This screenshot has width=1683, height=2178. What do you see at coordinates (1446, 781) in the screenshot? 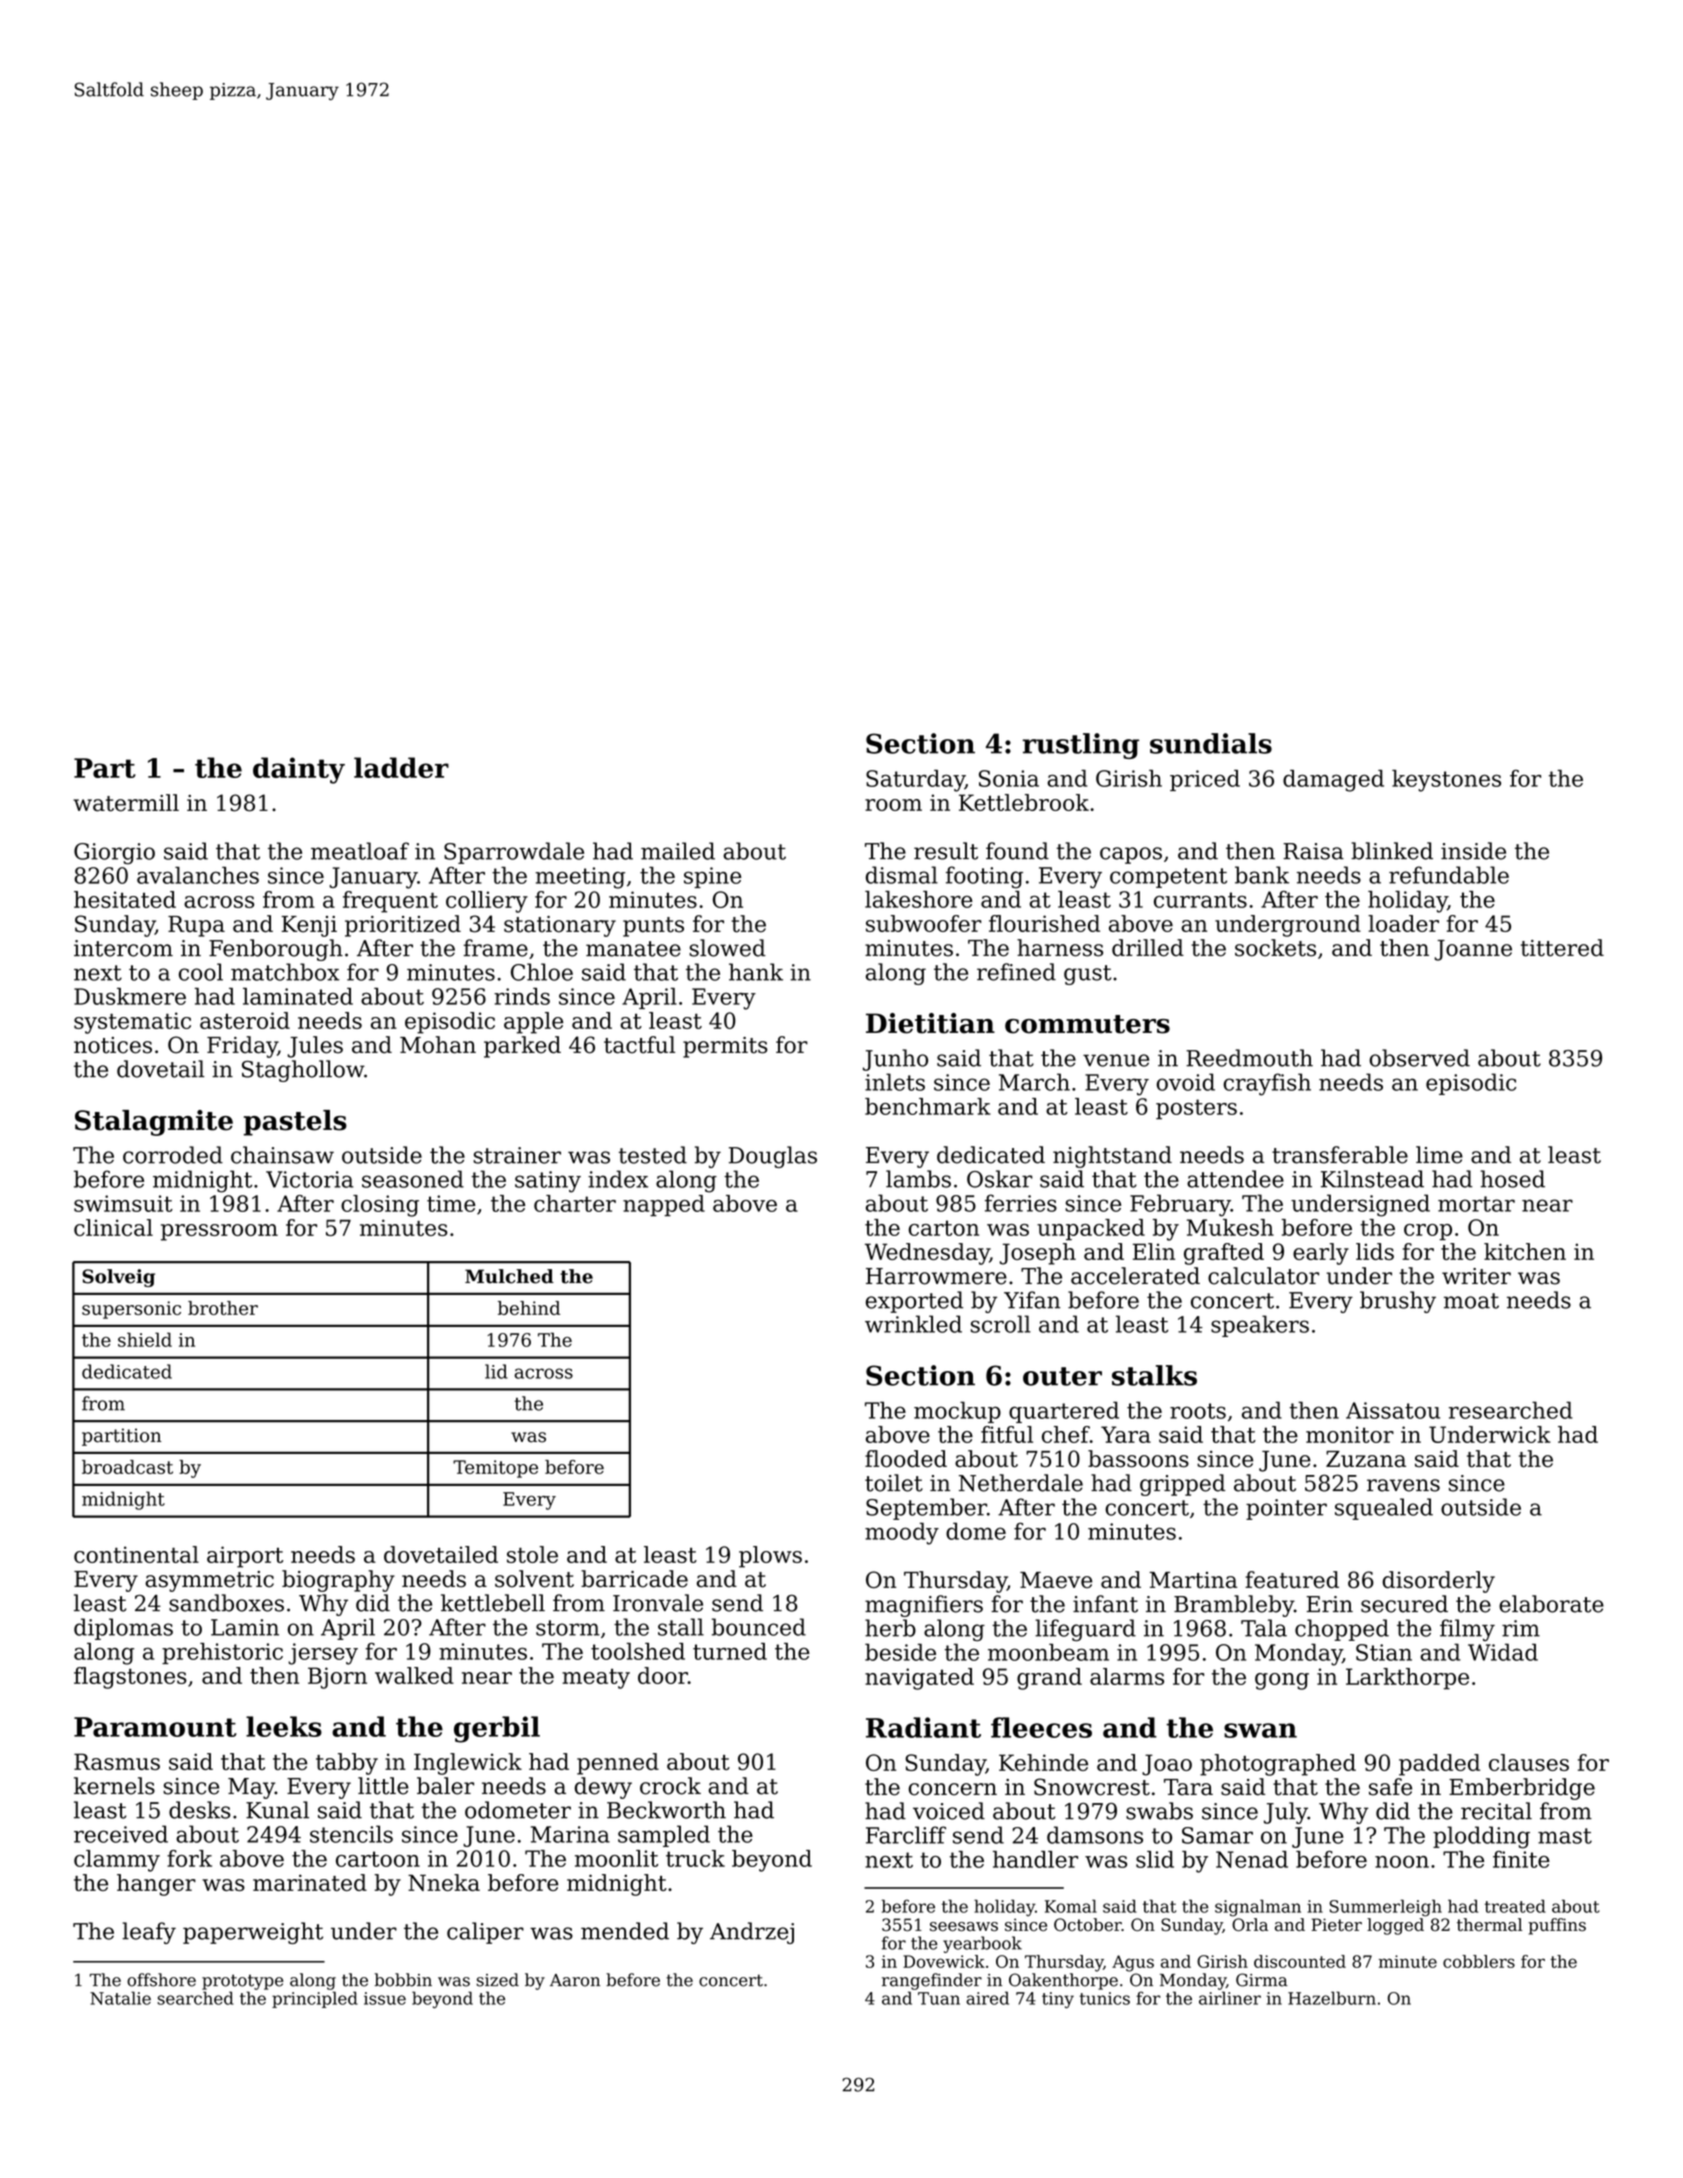
I see `keystones` at bounding box center [1446, 781].
